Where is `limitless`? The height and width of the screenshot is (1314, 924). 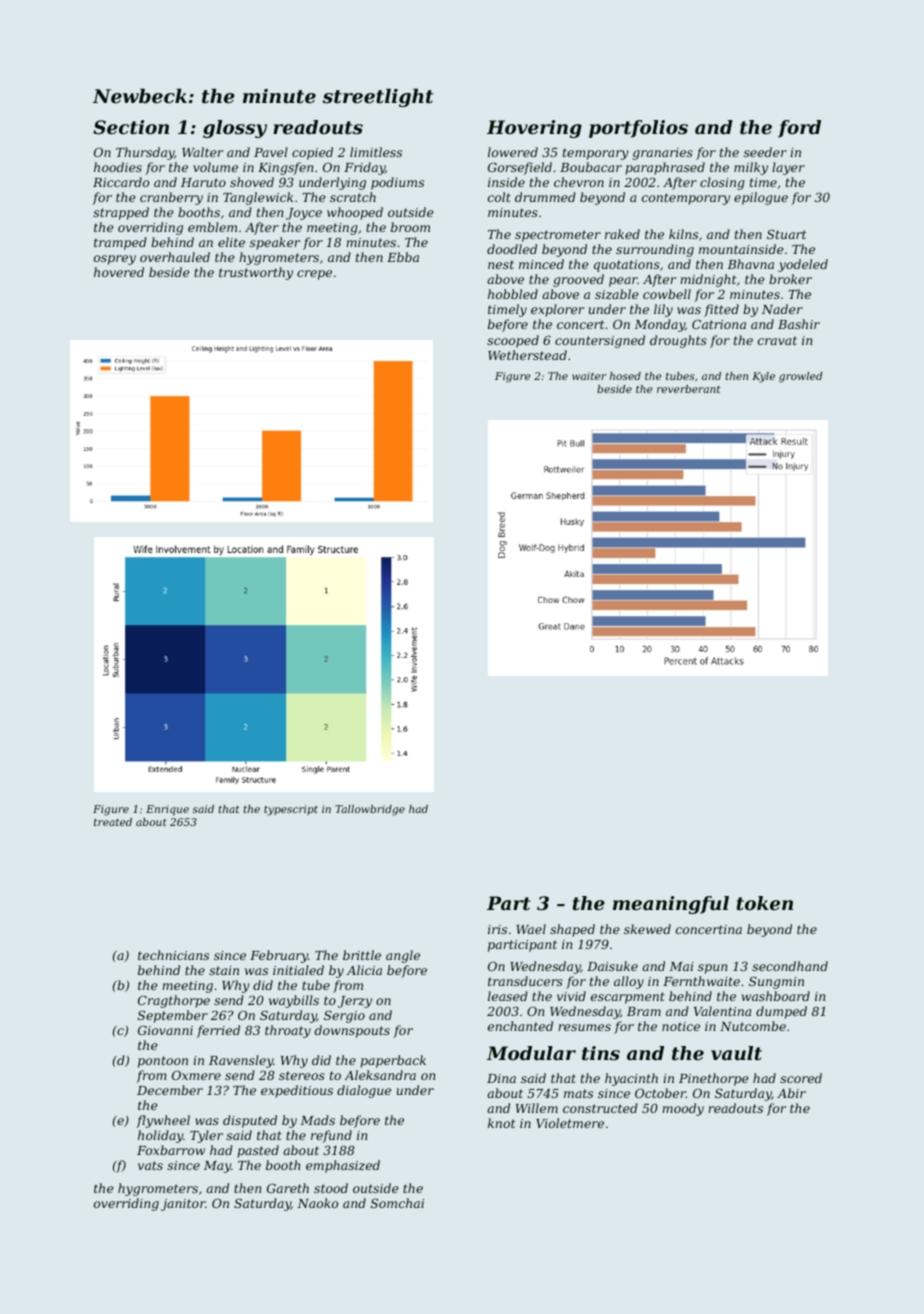
limitless is located at coordinates (376, 152).
